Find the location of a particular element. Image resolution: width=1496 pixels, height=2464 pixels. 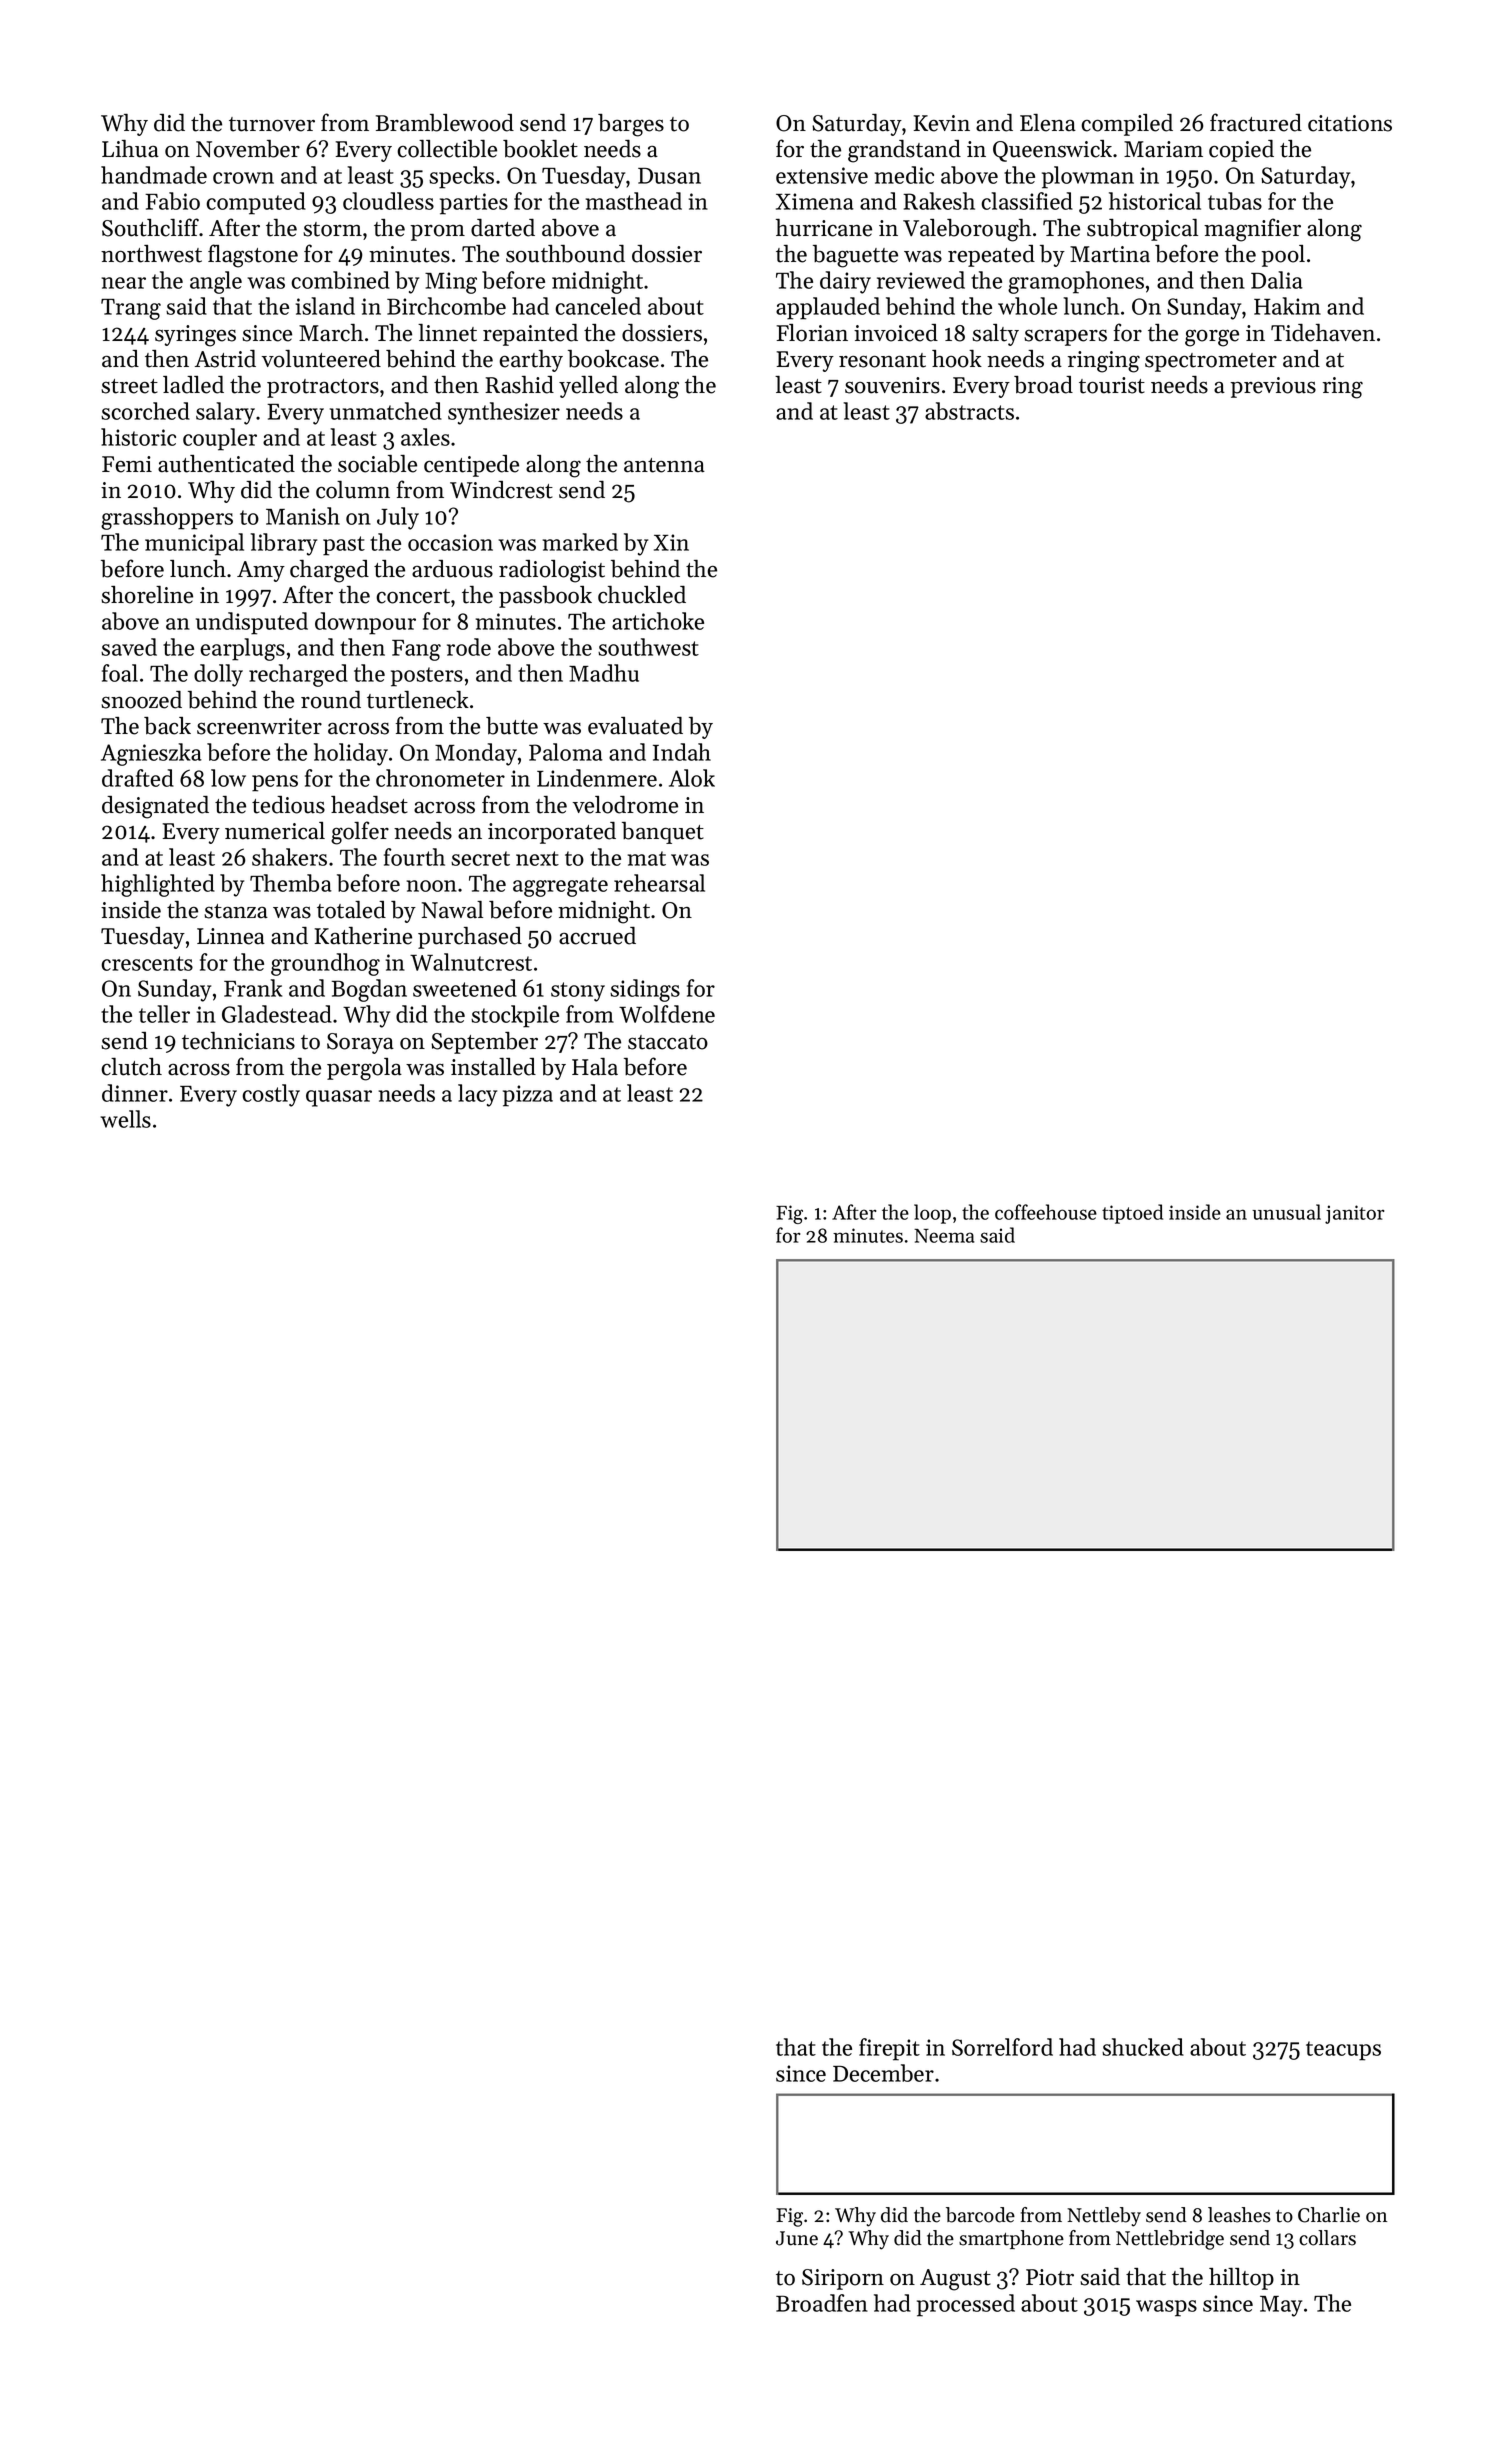

fractured is located at coordinates (1256, 122).
